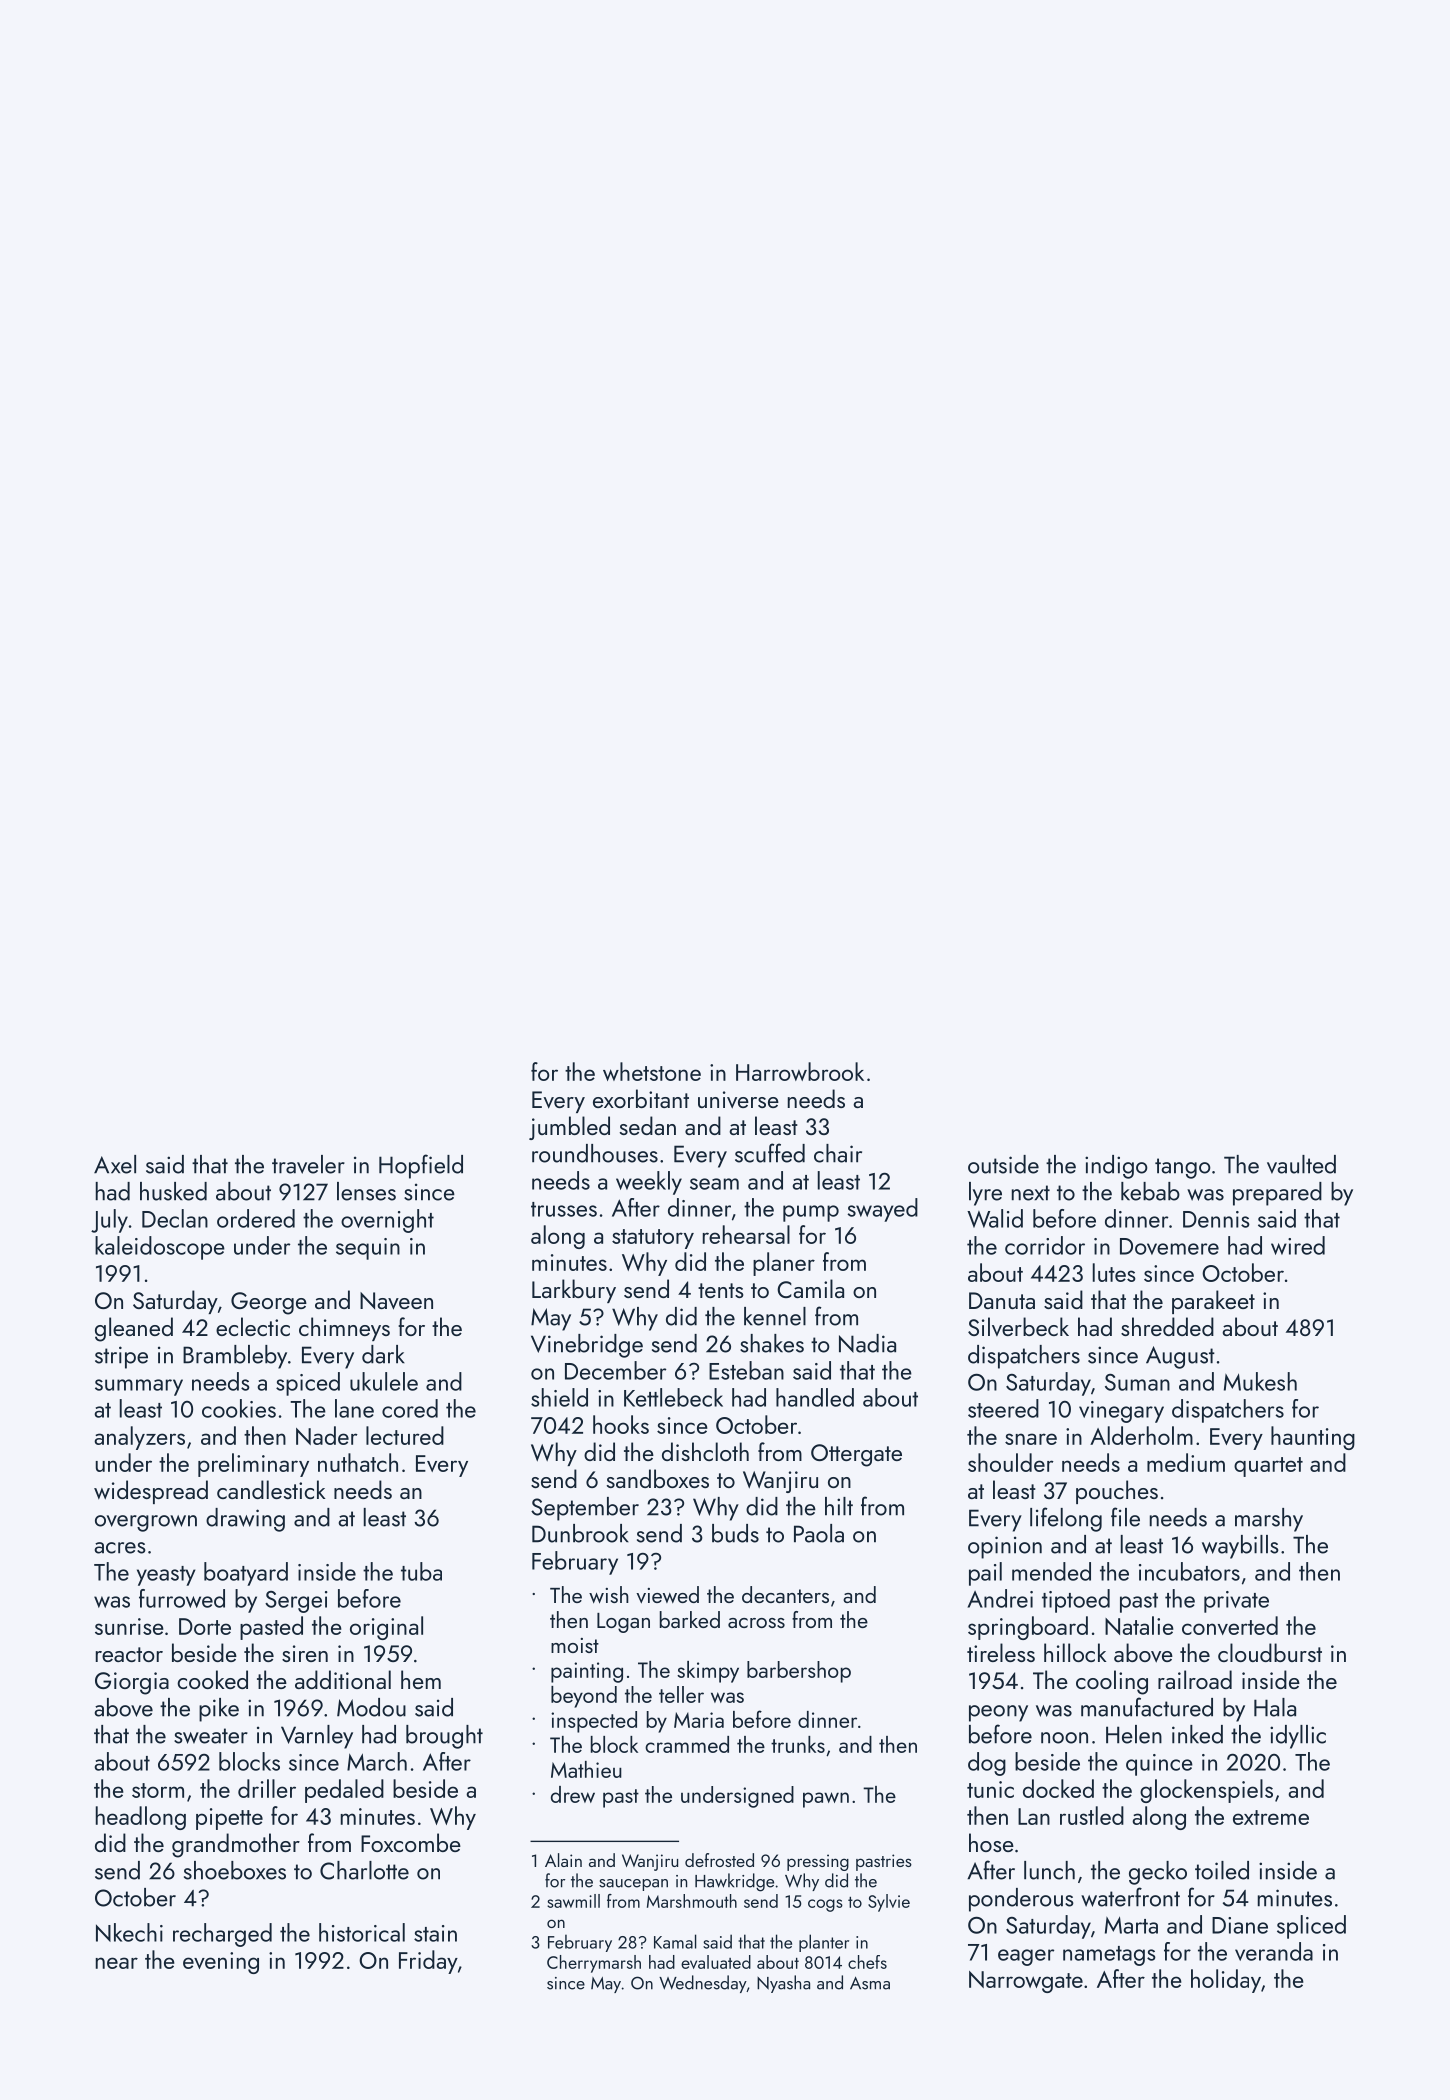 The height and width of the page is (2100, 1450). Describe the element at coordinates (132, 1683) in the page. I see `Giorgia` at that location.
